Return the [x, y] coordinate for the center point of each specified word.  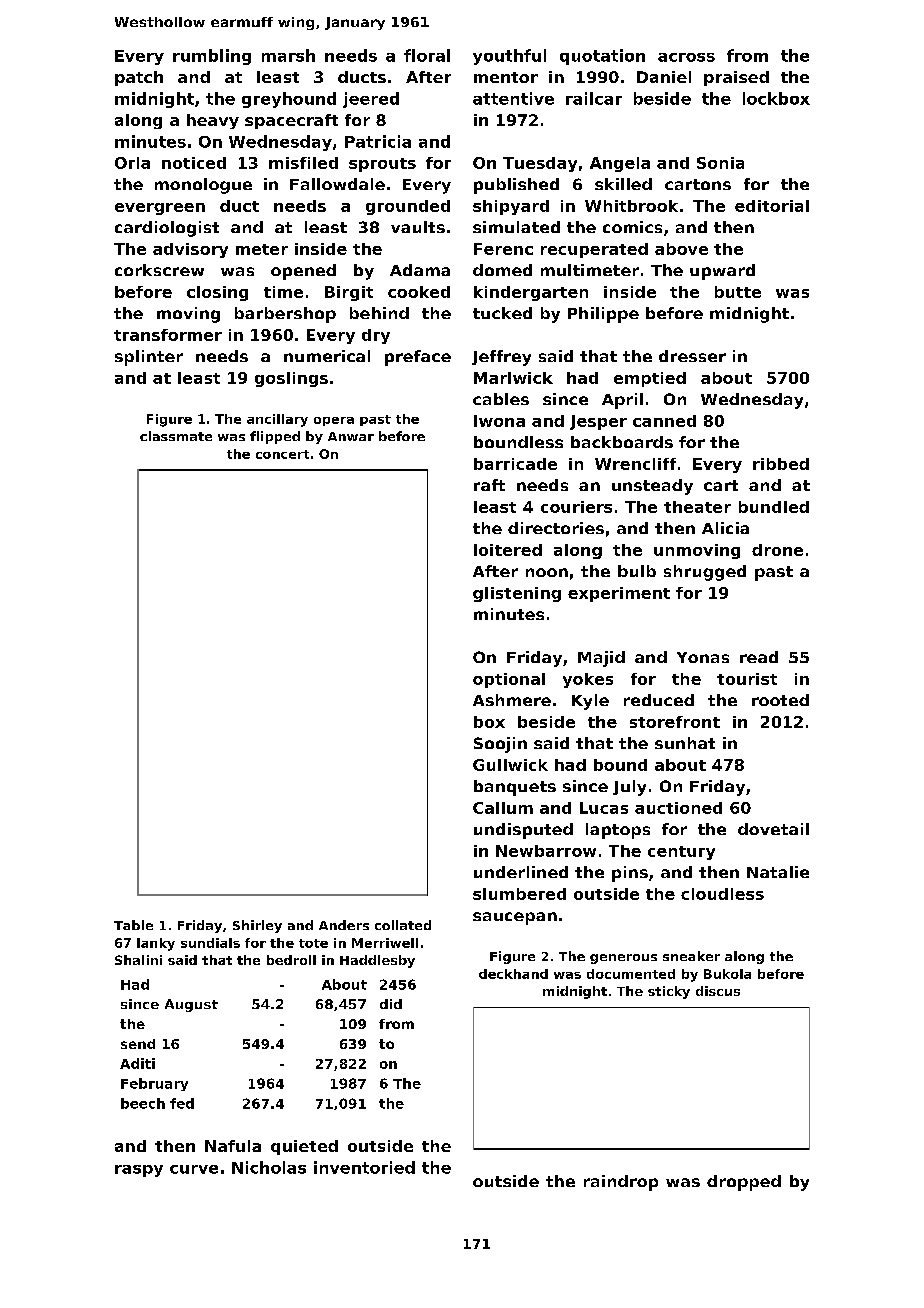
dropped [744, 1183]
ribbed [781, 464]
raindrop [621, 1183]
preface [418, 358]
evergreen [160, 209]
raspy [139, 1171]
